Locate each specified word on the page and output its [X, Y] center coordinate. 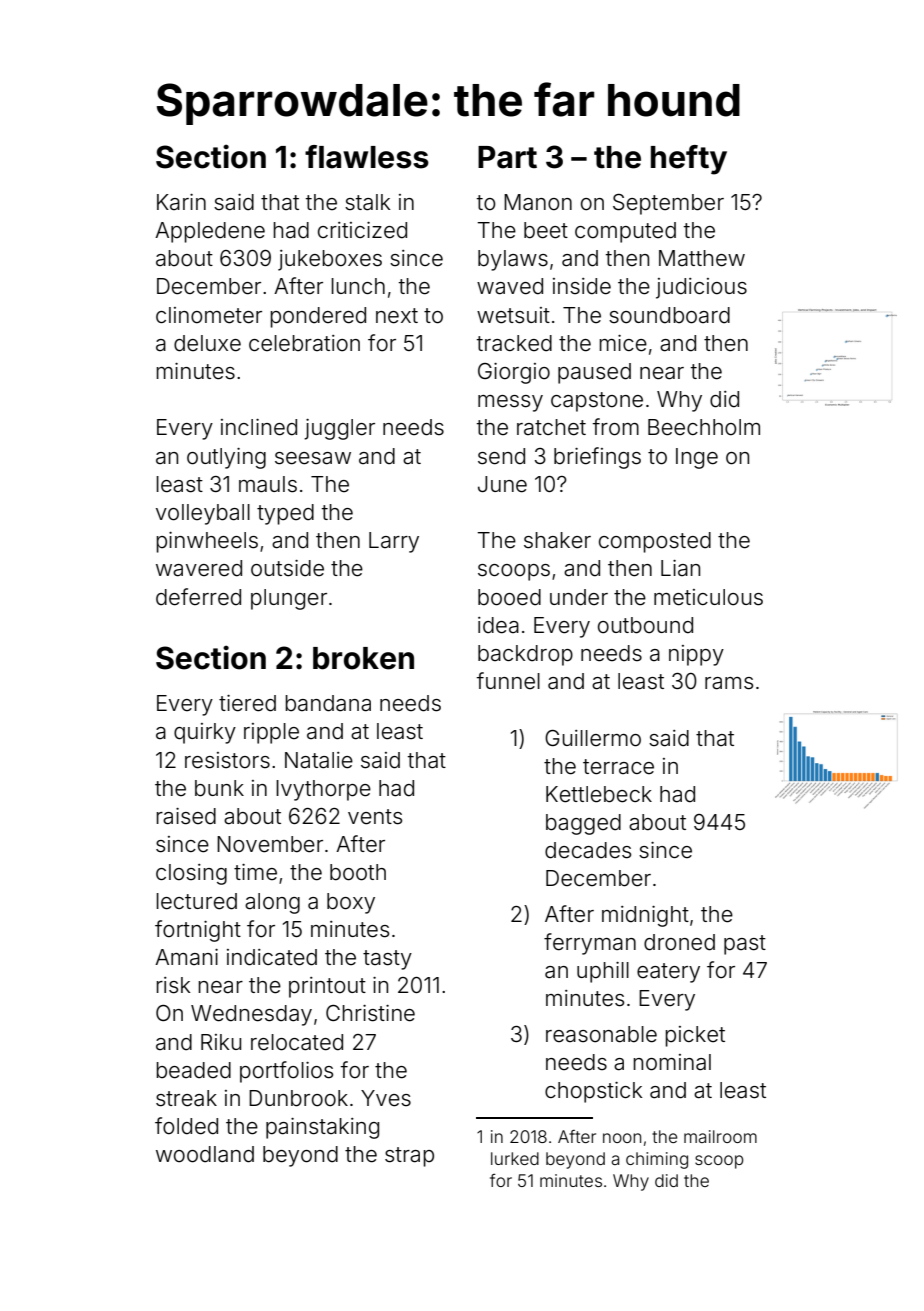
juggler [339, 429]
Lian [680, 568]
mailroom [720, 1136]
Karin [181, 202]
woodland [205, 1154]
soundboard [669, 315]
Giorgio [514, 373]
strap [409, 1157]
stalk [368, 202]
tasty [387, 960]
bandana [328, 703]
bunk [219, 788]
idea [498, 625]
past [745, 945]
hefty [689, 160]
